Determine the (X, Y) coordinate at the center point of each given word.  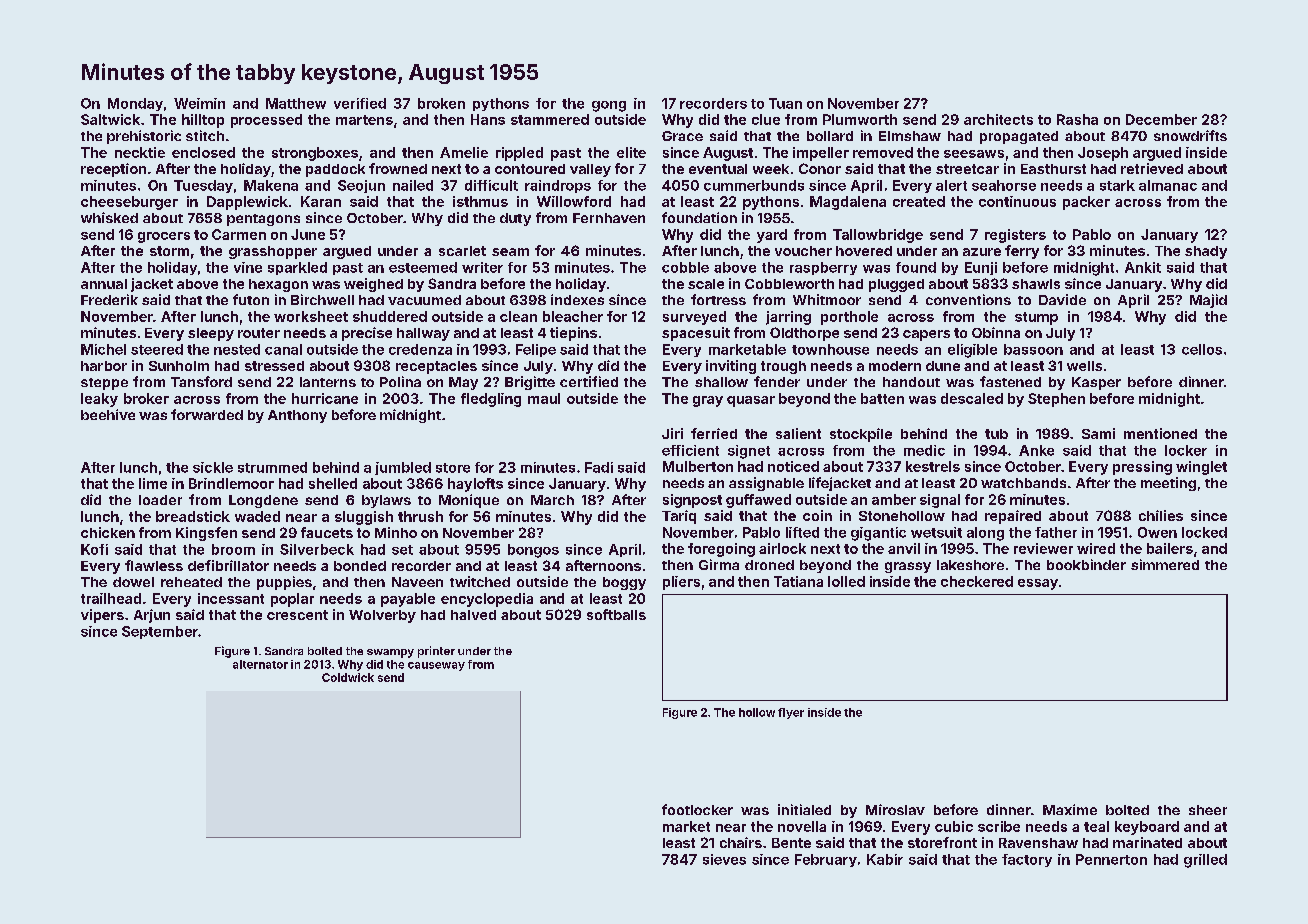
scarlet (462, 251)
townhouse (830, 349)
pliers (681, 583)
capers (926, 335)
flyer (791, 713)
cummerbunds (754, 185)
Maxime (1070, 809)
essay (1038, 584)
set (402, 550)
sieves (724, 859)
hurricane (325, 398)
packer (1086, 203)
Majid (1208, 301)
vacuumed (424, 300)
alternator (260, 664)
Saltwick (110, 119)
